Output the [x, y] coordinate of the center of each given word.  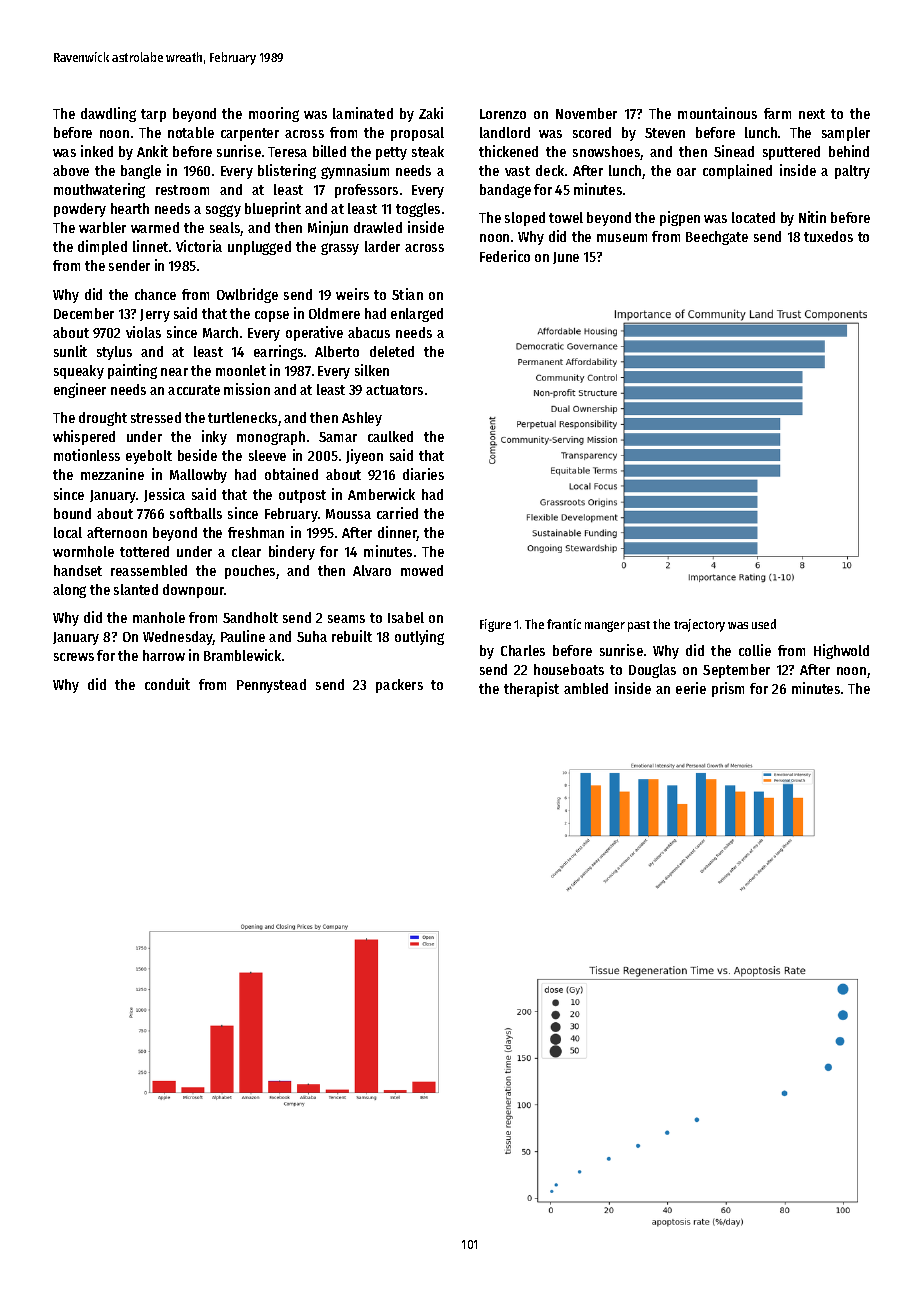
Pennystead [271, 686]
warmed [155, 227]
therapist [531, 689]
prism [728, 689]
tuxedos [828, 236]
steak [428, 151]
